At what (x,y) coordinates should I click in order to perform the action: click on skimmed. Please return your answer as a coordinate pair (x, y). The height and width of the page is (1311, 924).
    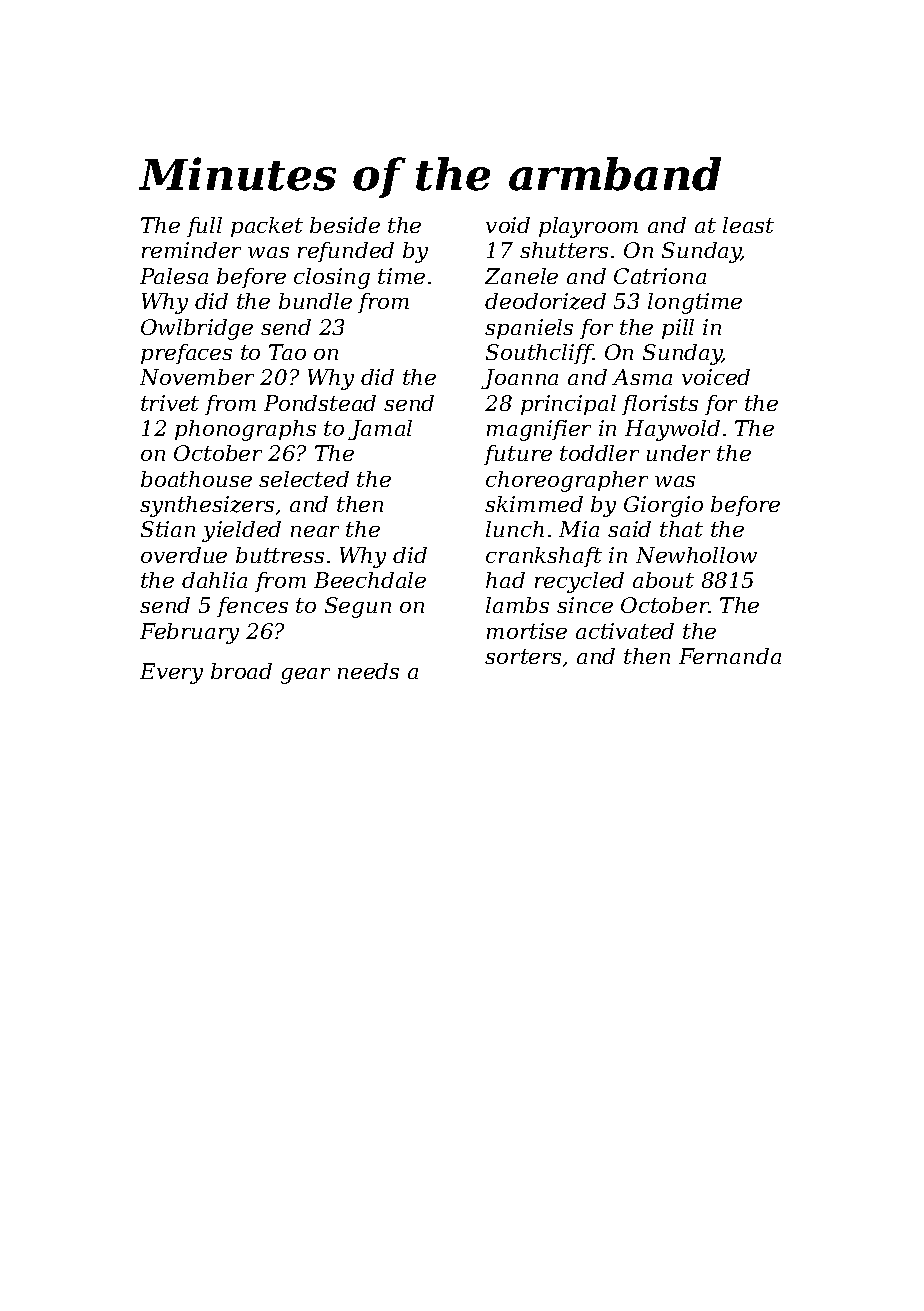
    Looking at the image, I should click on (534, 504).
